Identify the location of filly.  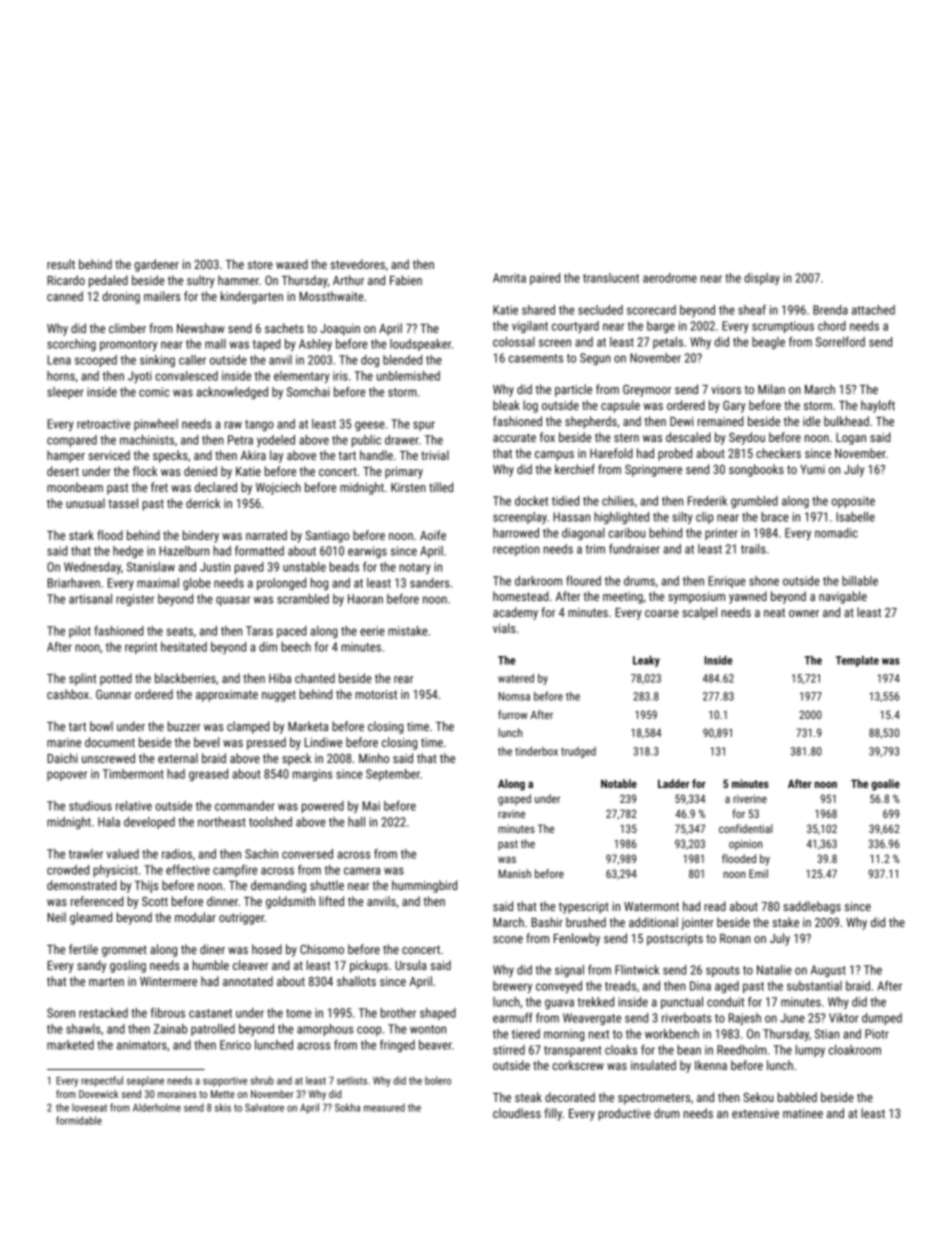
(553, 1114).
